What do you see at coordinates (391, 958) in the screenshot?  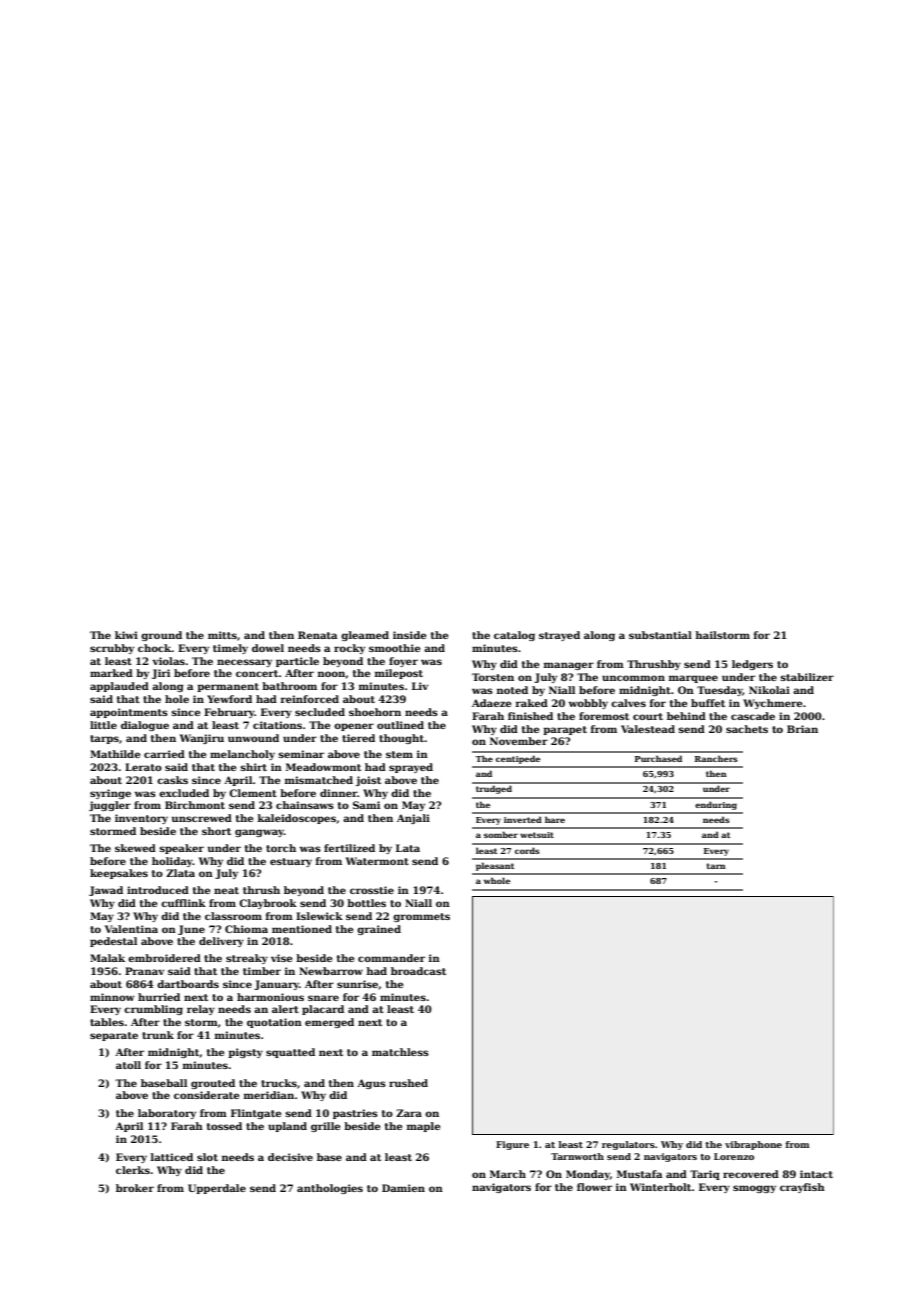 I see `commander` at bounding box center [391, 958].
